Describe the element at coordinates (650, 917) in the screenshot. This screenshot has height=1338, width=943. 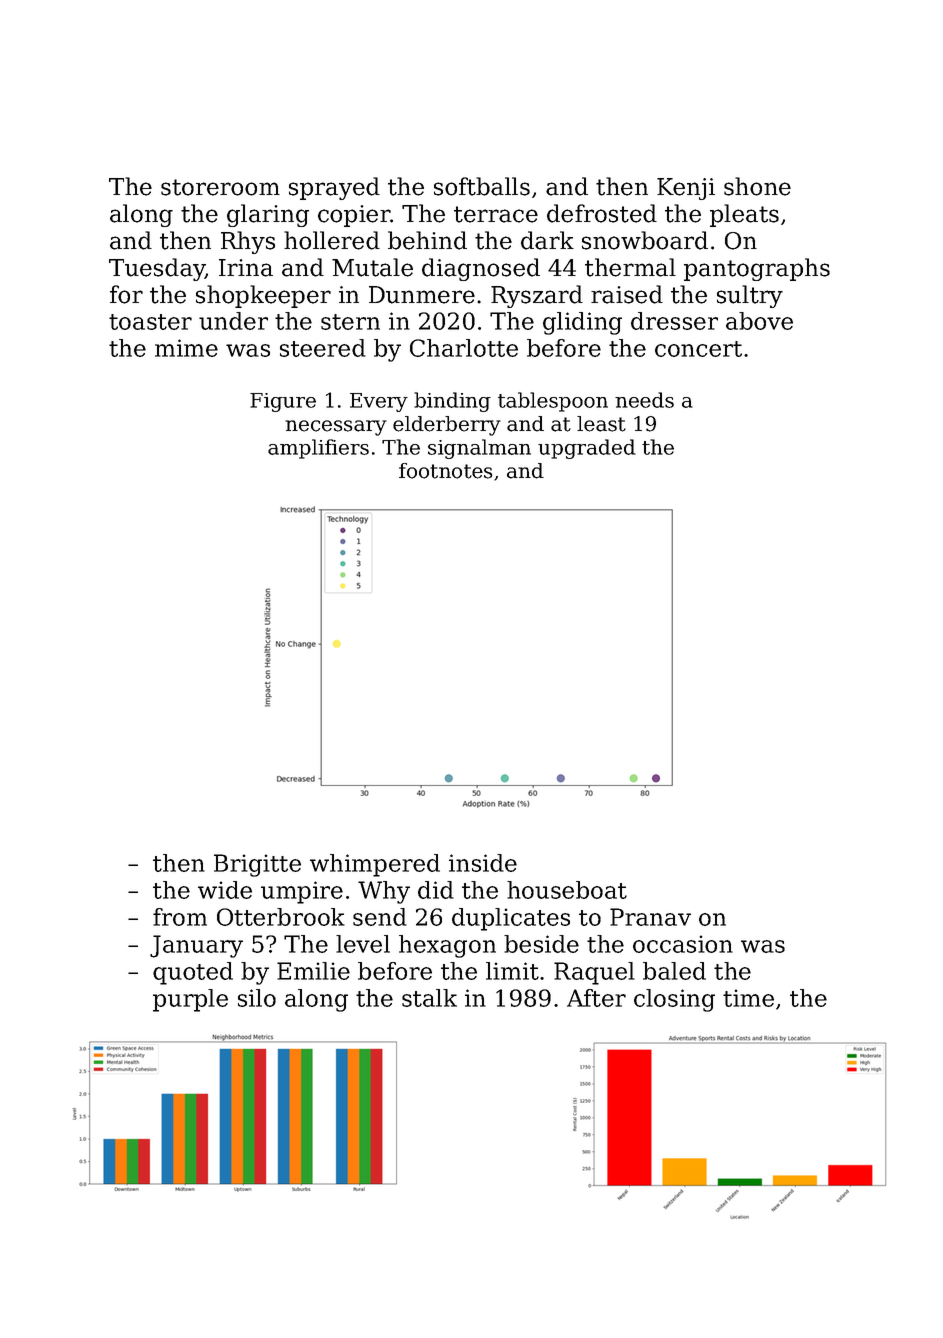
I see `Pranav` at that location.
